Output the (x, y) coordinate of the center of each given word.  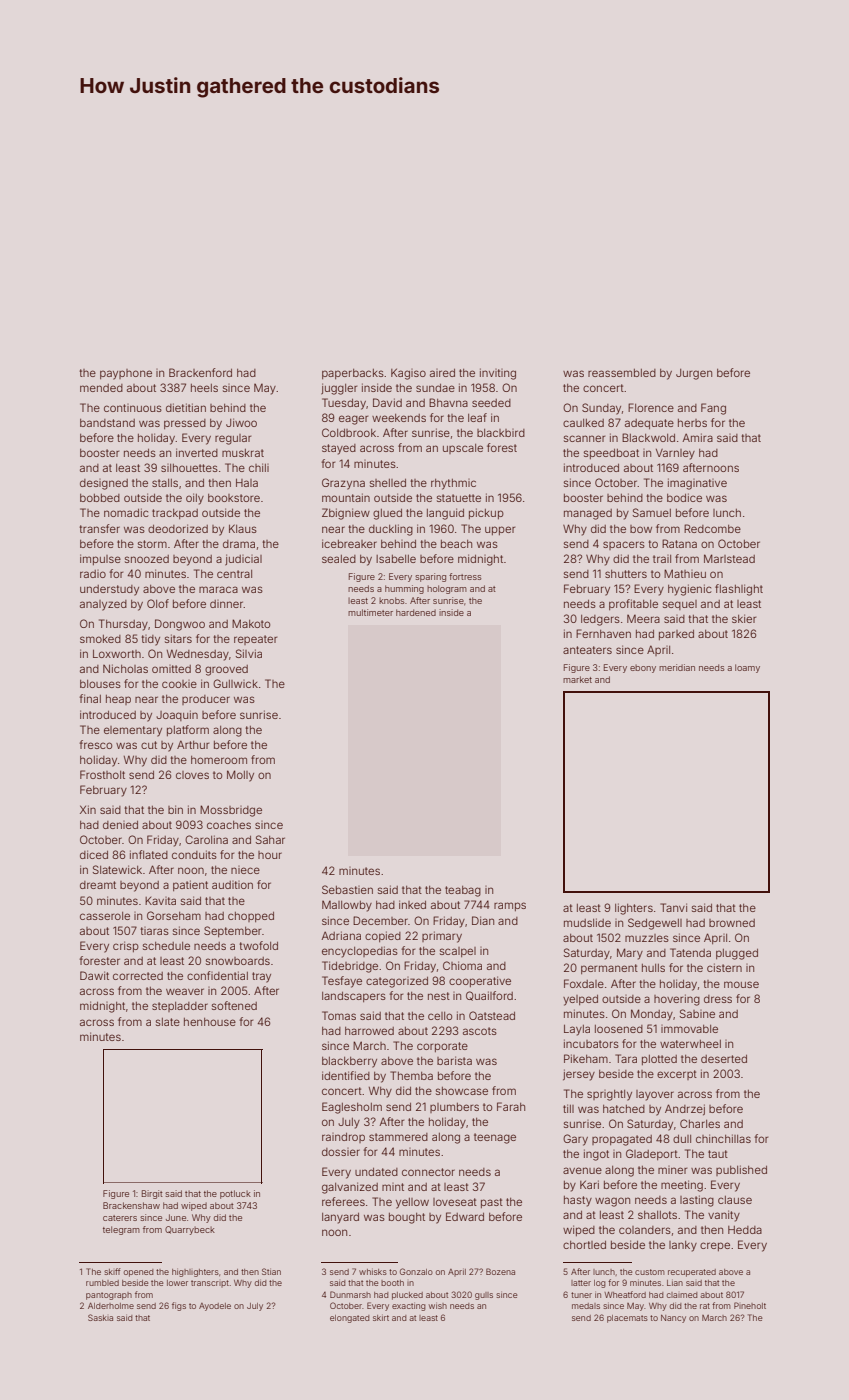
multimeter (370, 612)
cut (149, 745)
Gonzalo (416, 1271)
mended (101, 388)
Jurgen (694, 374)
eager (353, 420)
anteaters (587, 650)
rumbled (102, 1283)
